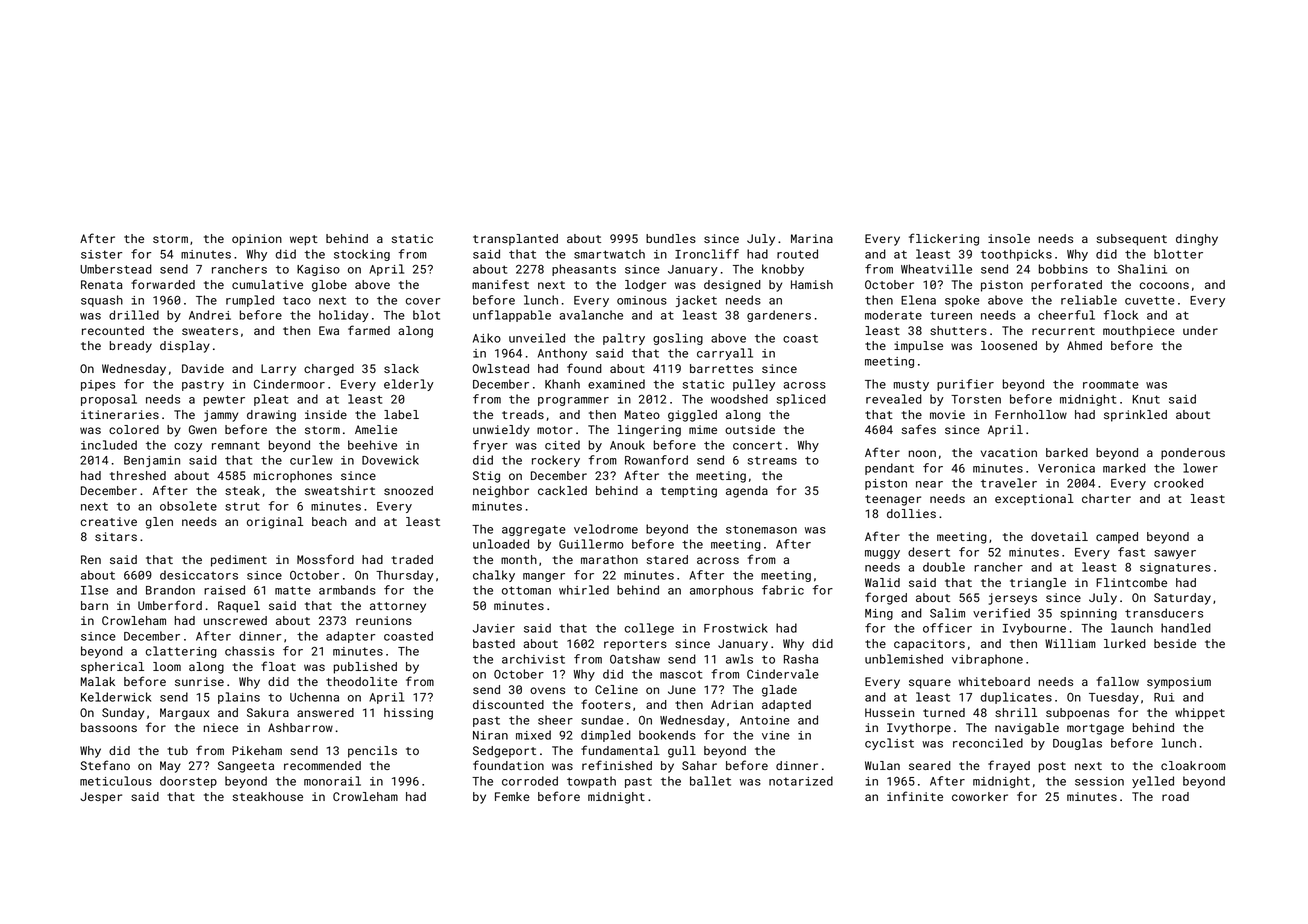 This page has height=924, width=1308. What do you see at coordinates (606, 704) in the page?
I see `footers` at bounding box center [606, 704].
